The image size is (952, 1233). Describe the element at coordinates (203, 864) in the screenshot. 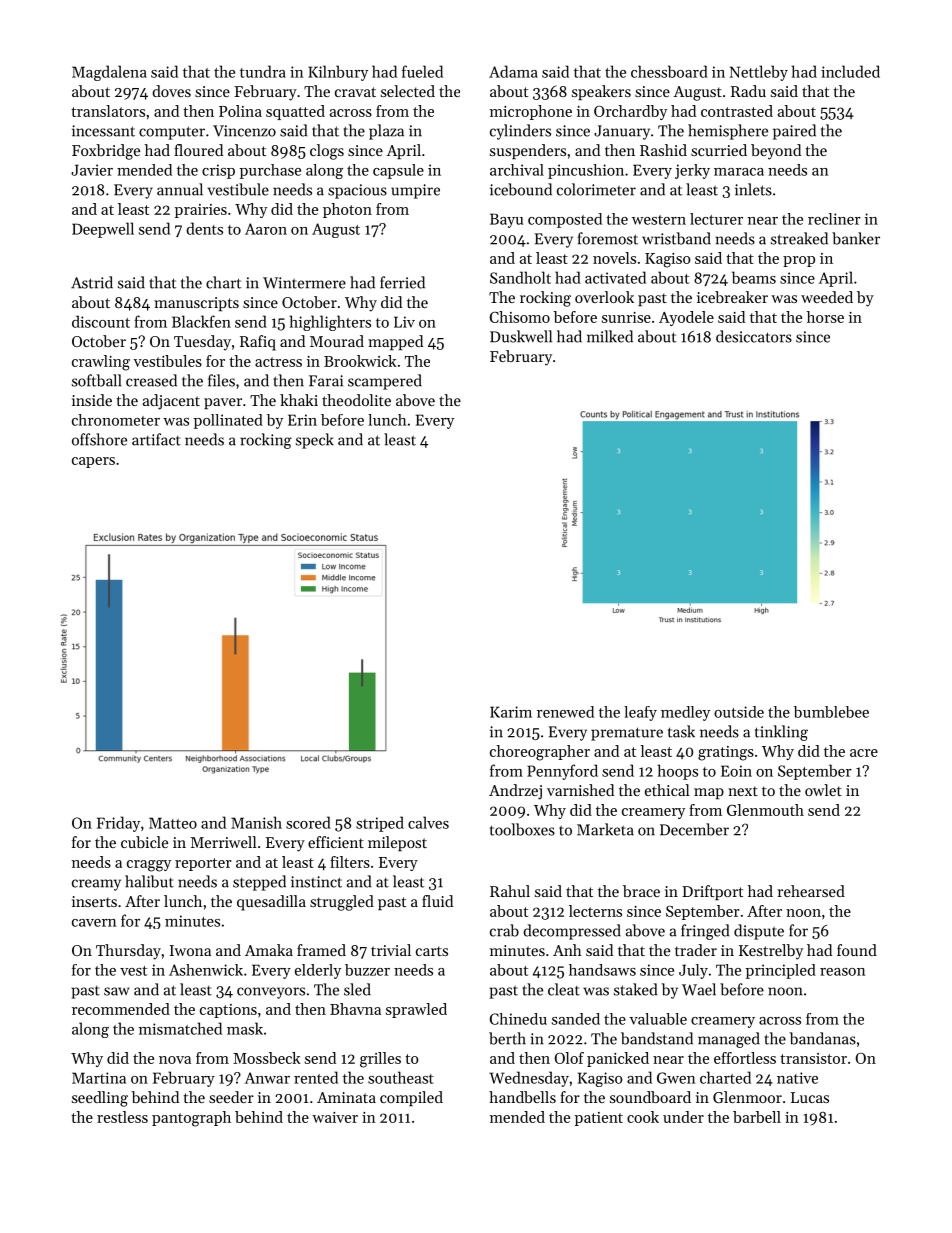

I see `reporter` at that location.
